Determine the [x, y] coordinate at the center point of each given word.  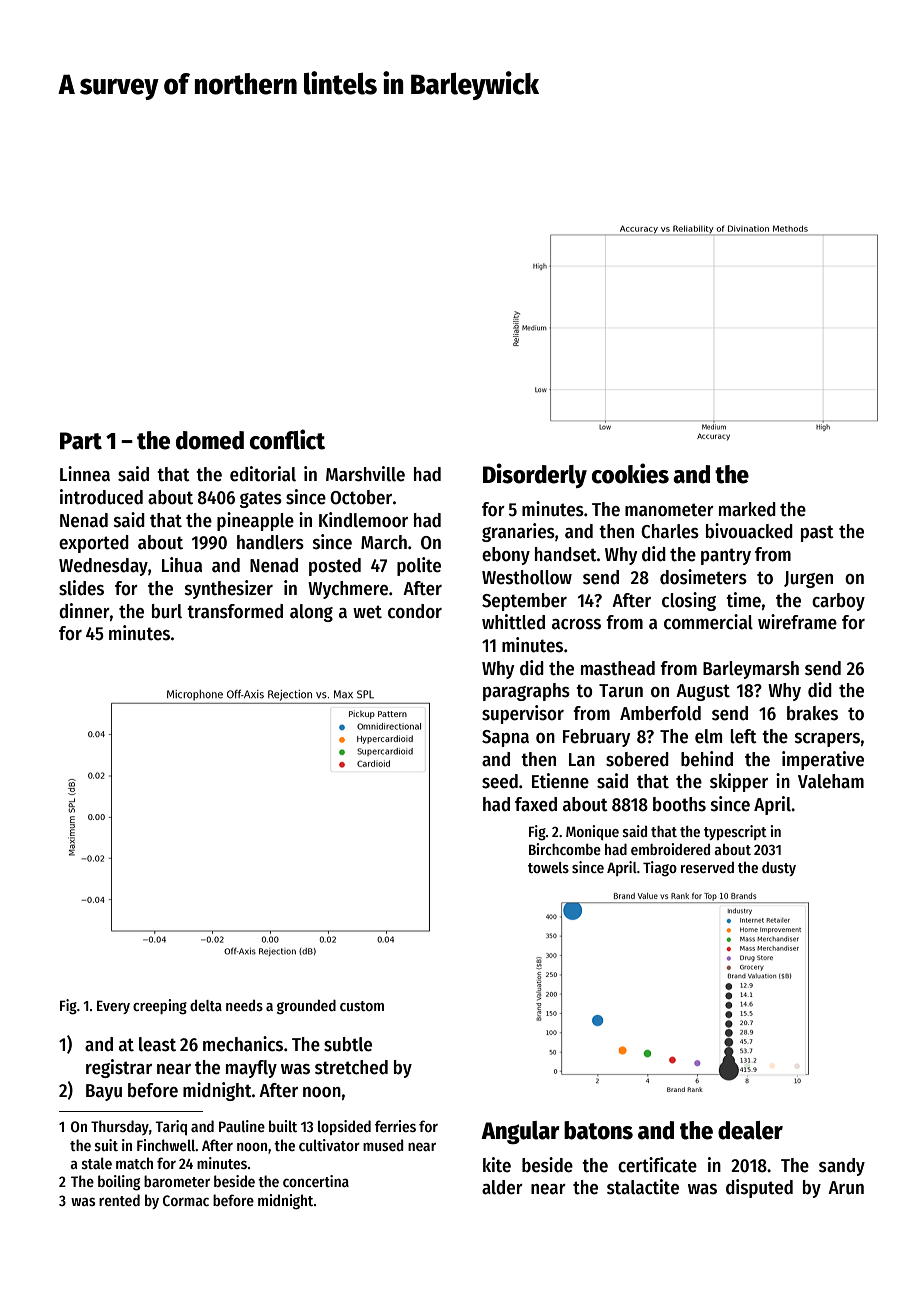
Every [113, 1007]
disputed [759, 1188]
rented [119, 1200]
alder [502, 1187]
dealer [750, 1130]
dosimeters [703, 577]
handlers [270, 542]
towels [548, 867]
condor [415, 611]
